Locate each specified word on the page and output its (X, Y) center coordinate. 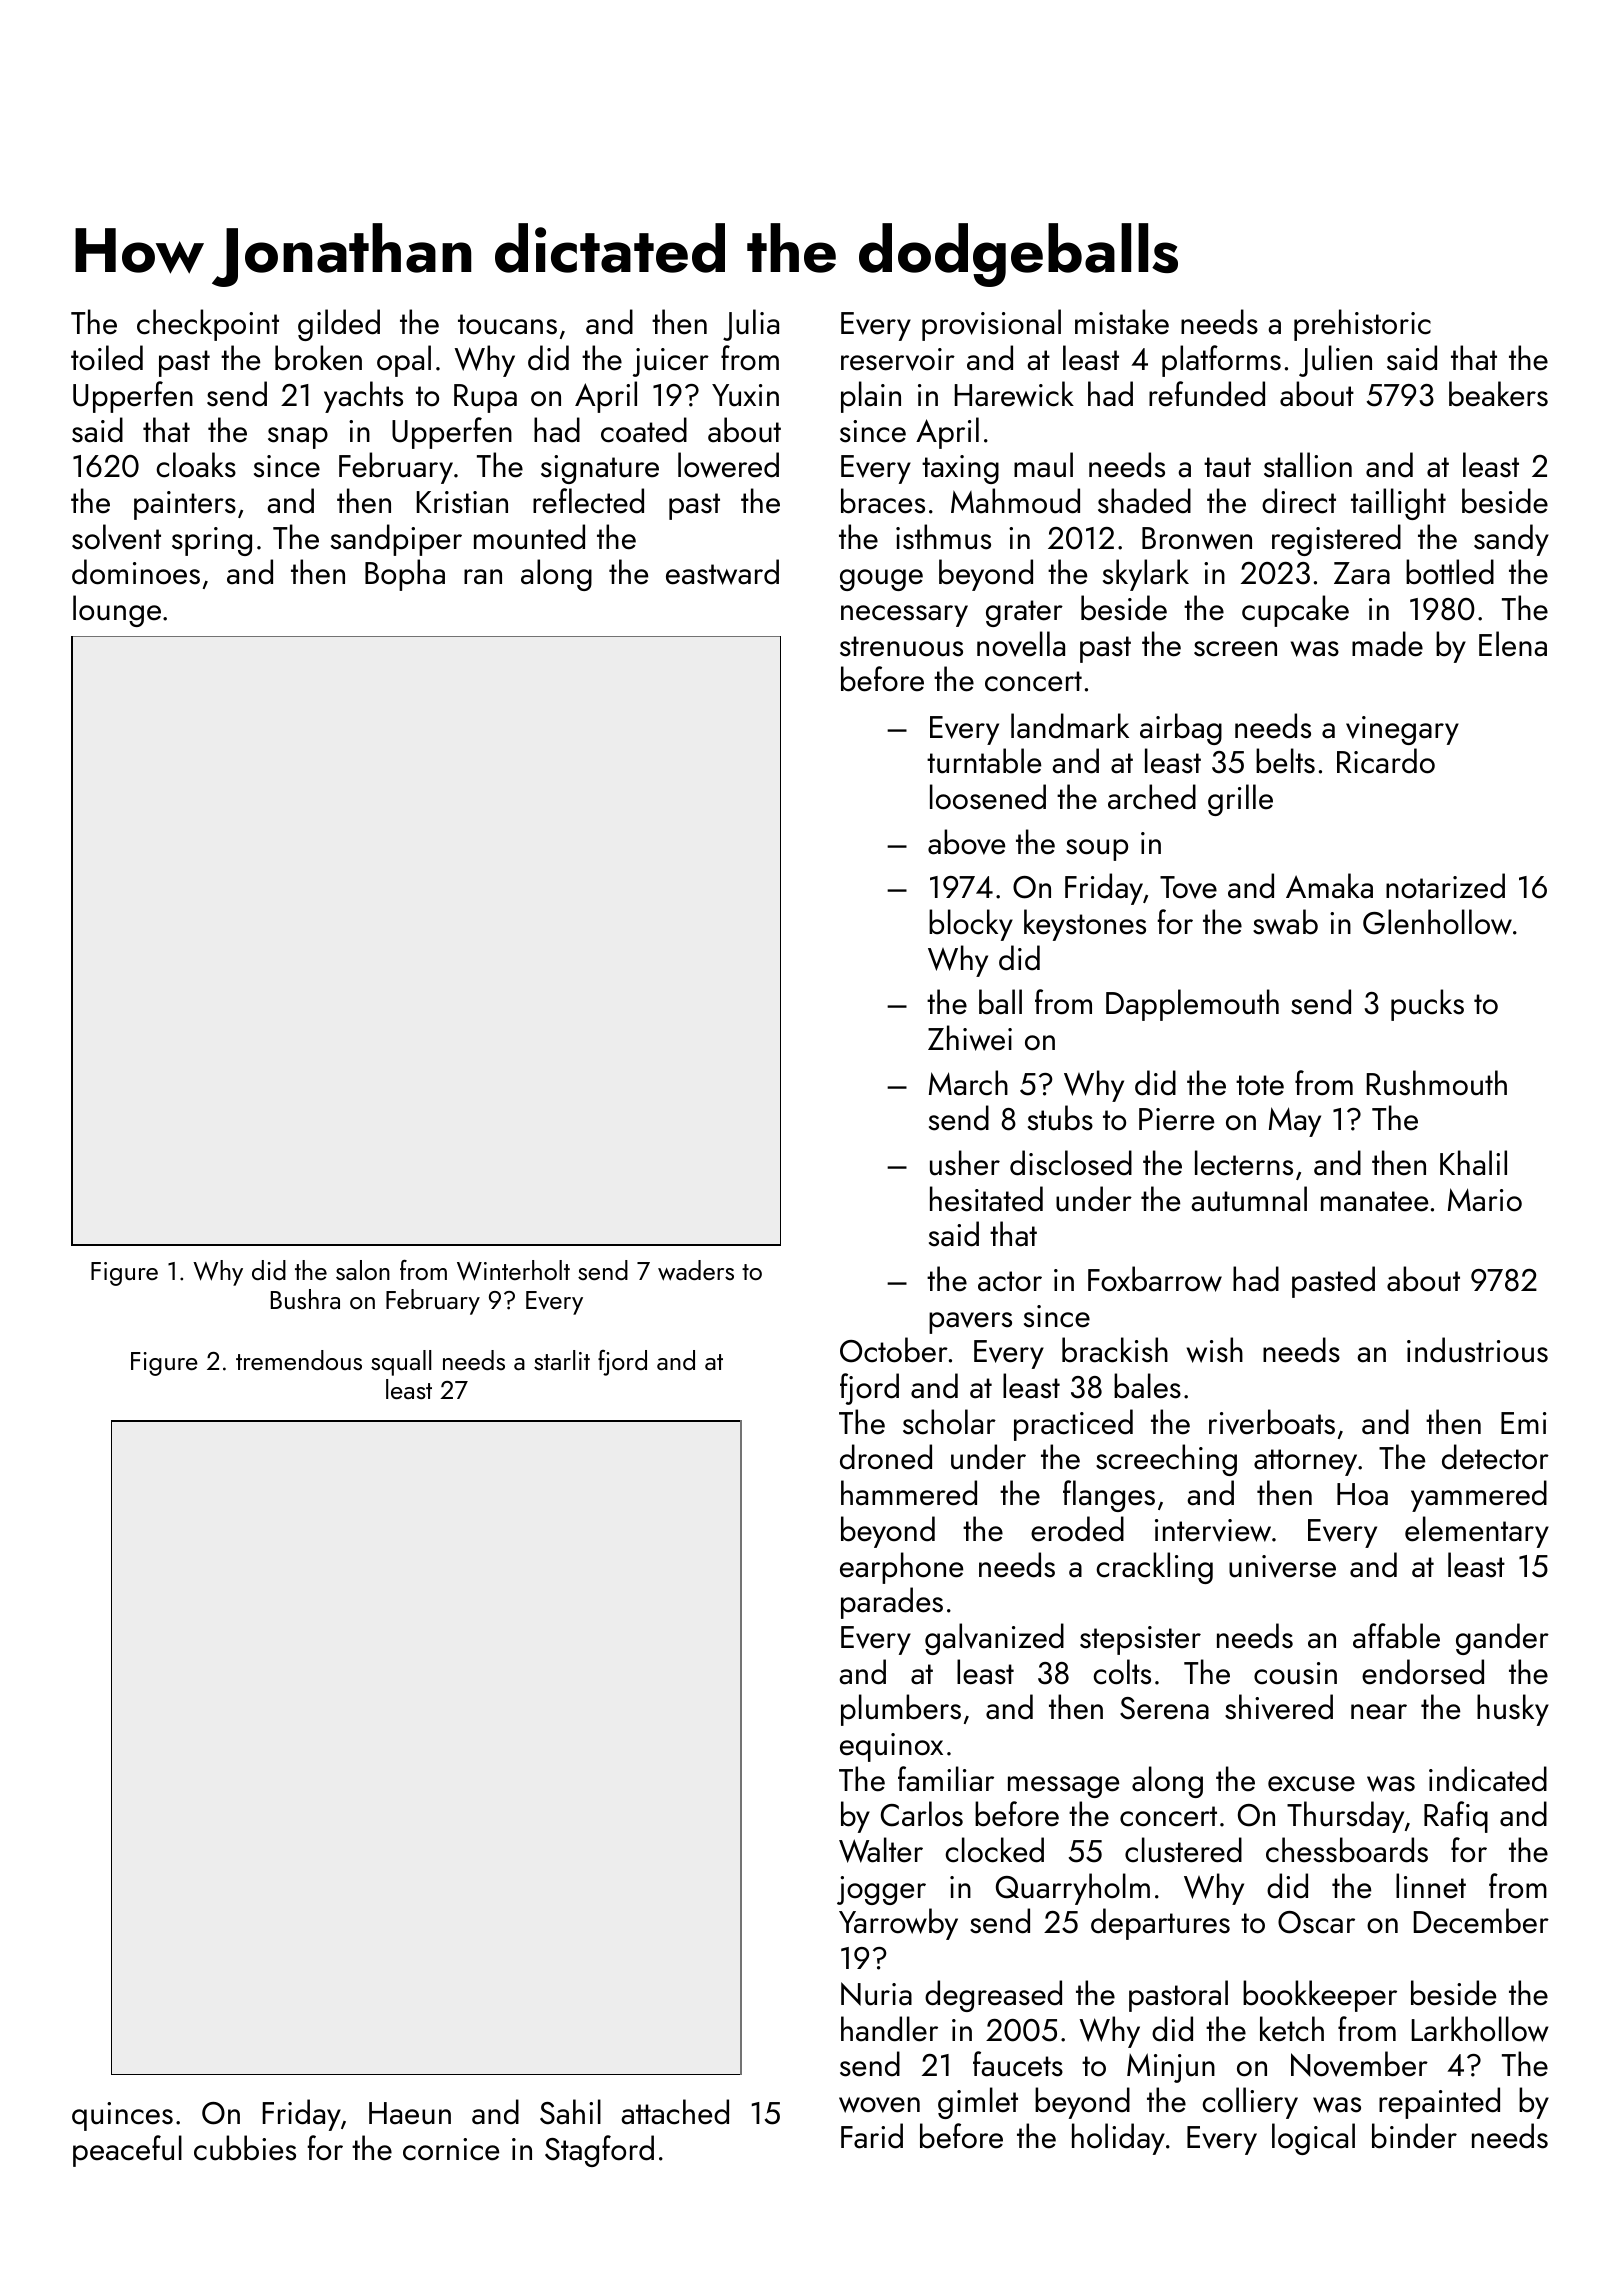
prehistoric (1362, 325)
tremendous (299, 1360)
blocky (971, 925)
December (1481, 1921)
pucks (1427, 1005)
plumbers (901, 1710)
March (968, 1083)
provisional (991, 325)
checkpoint (208, 325)
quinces (122, 2116)
